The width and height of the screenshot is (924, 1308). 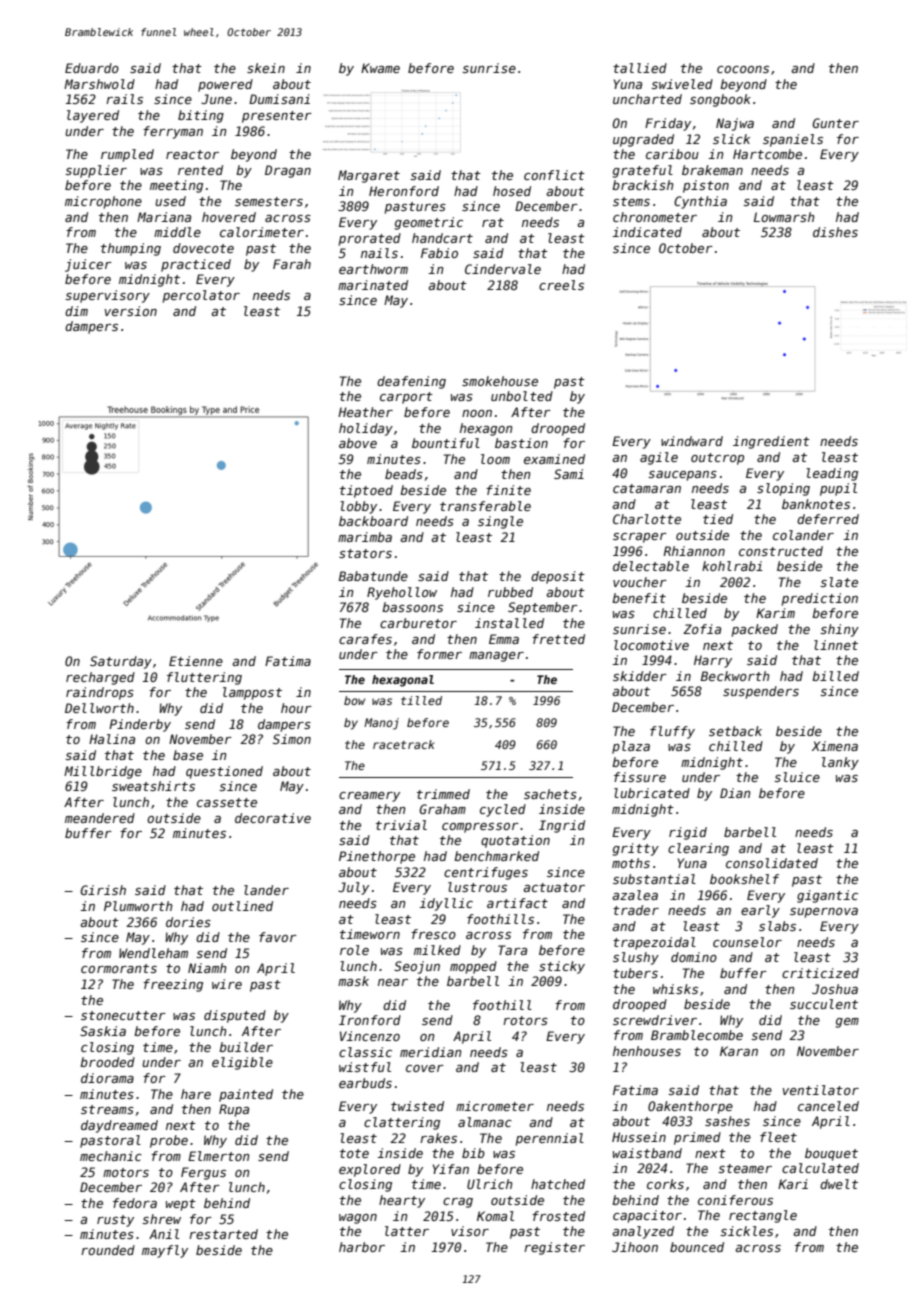 What do you see at coordinates (131, 311) in the screenshot?
I see `version` at bounding box center [131, 311].
